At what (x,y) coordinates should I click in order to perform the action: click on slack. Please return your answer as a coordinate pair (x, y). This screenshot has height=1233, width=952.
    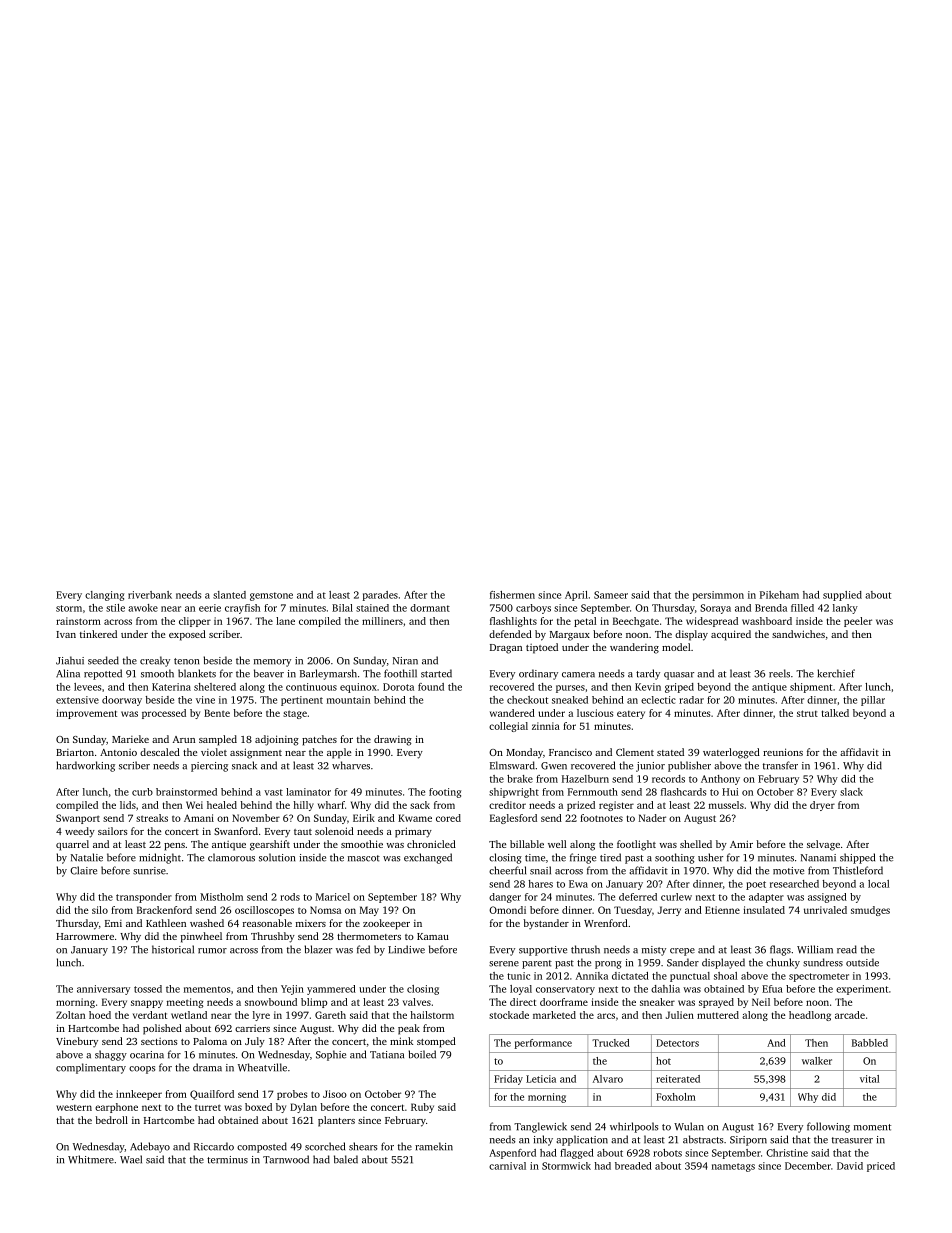
    Looking at the image, I should click on (851, 792).
